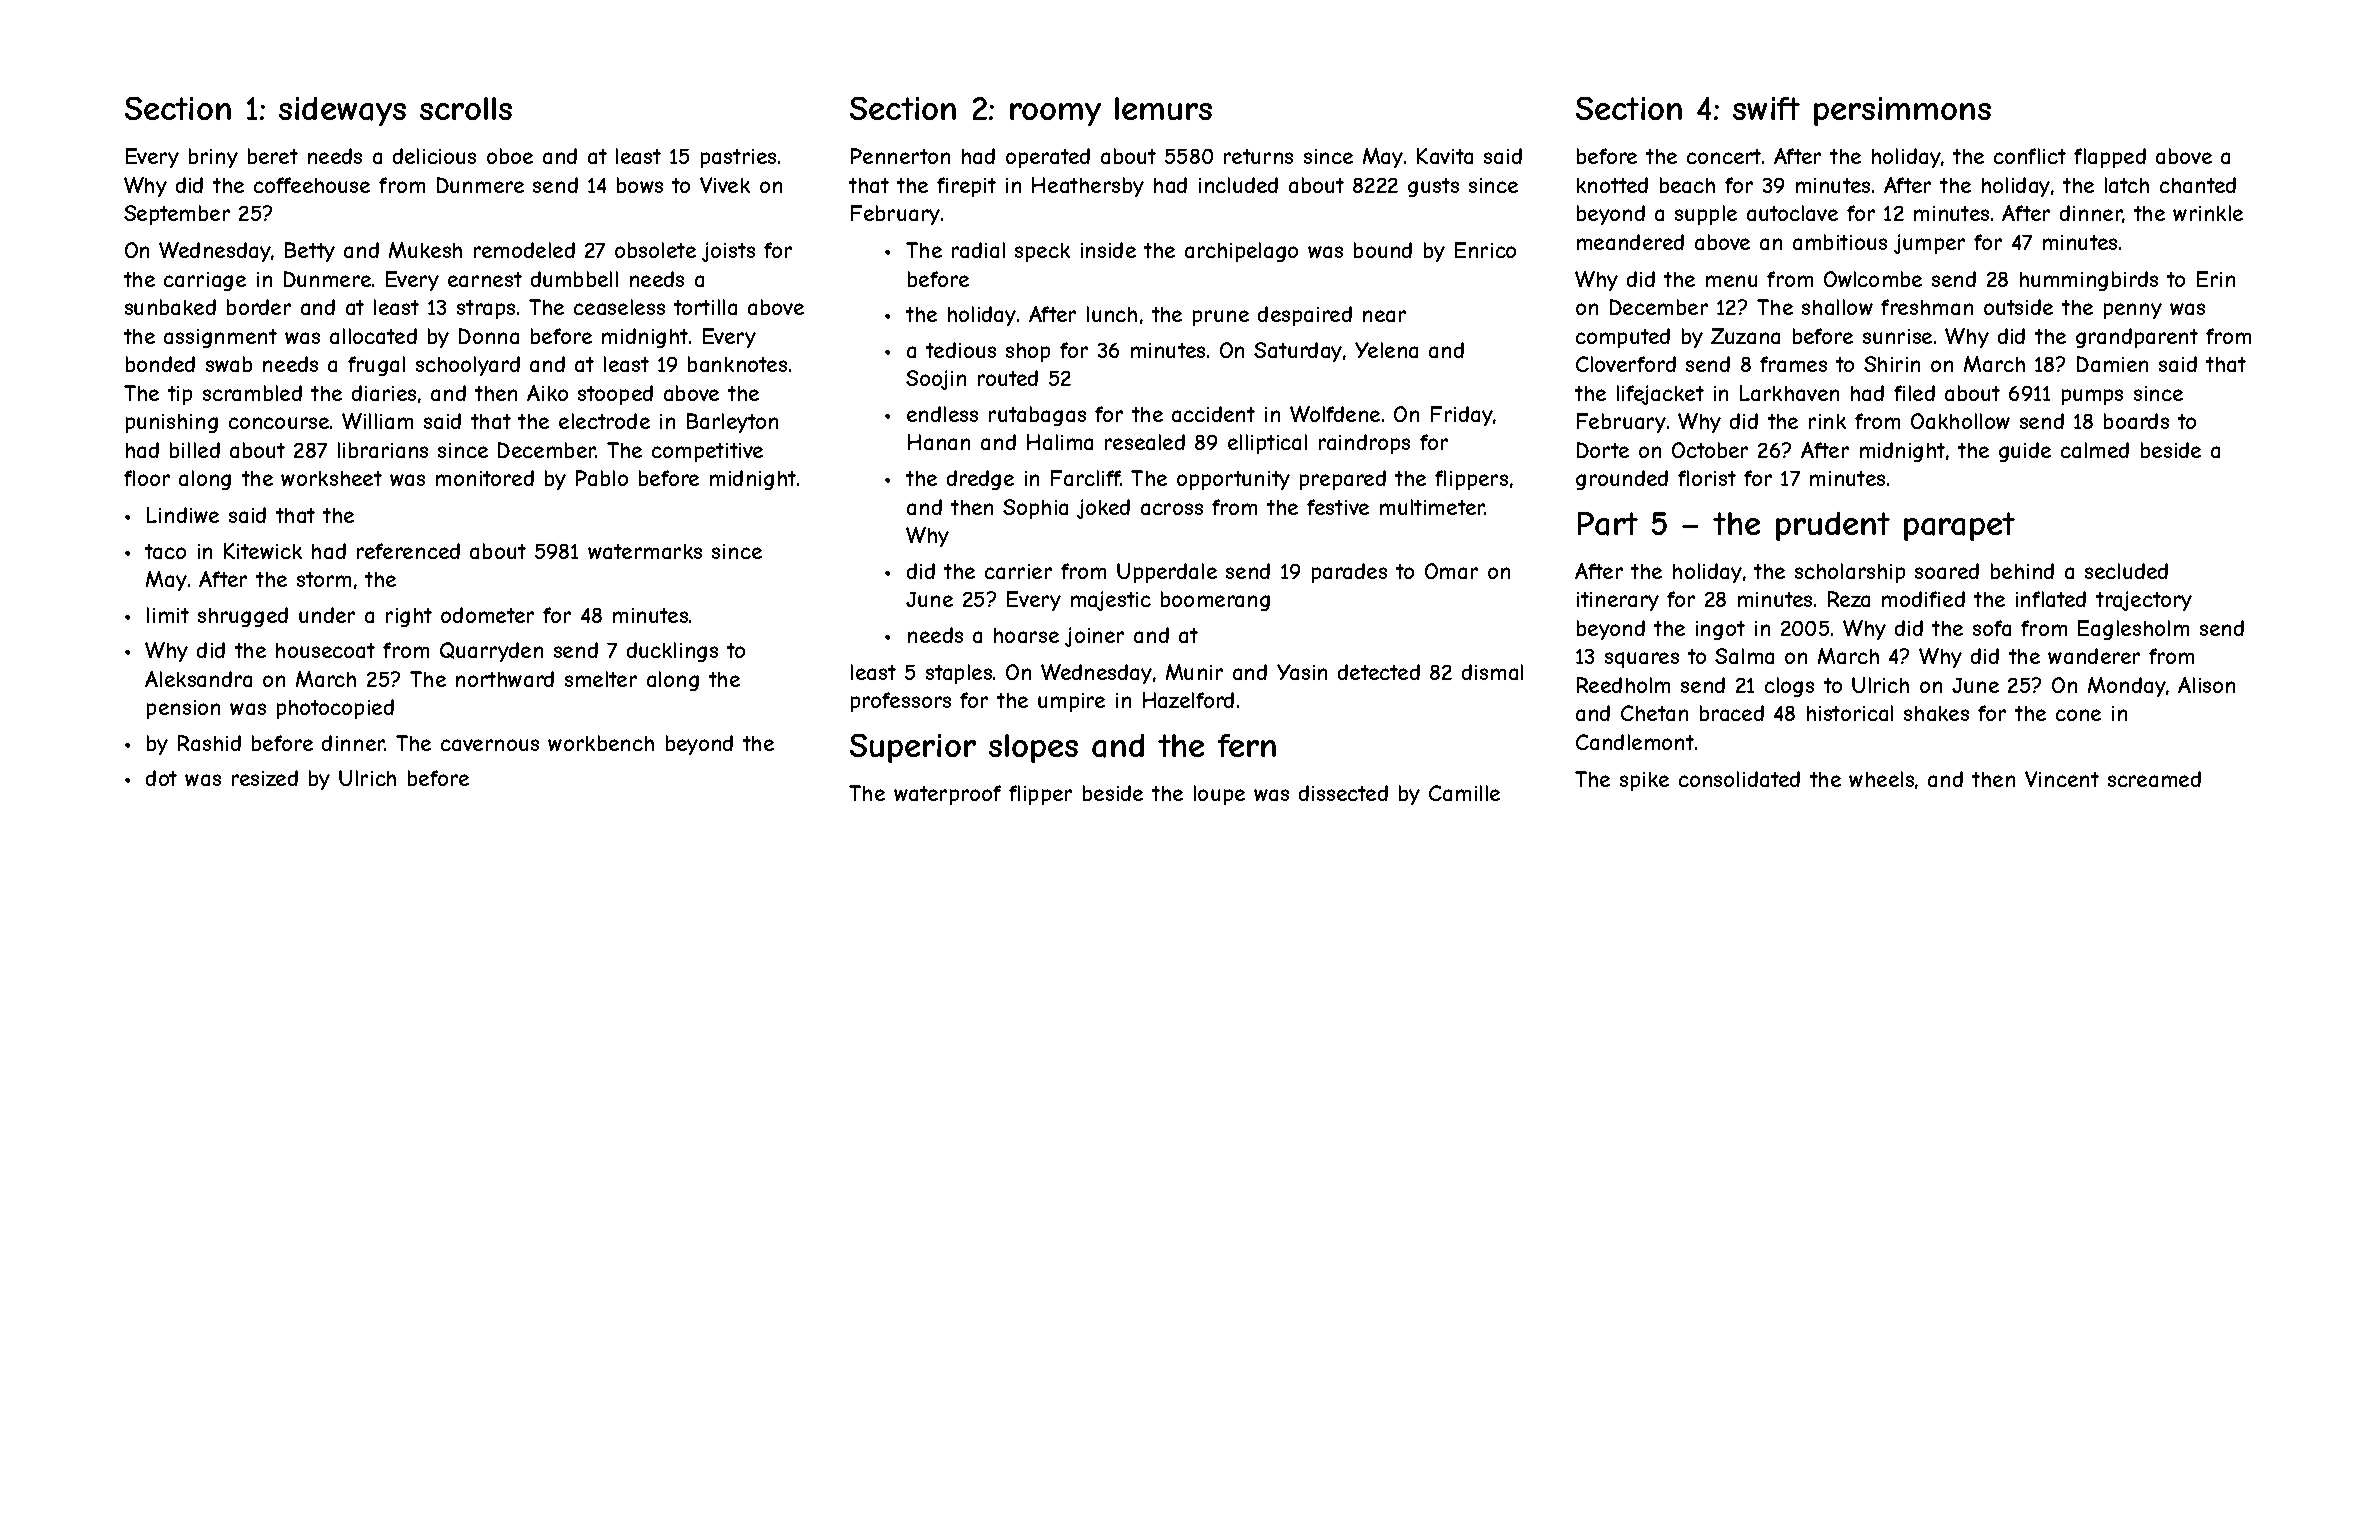 This screenshot has height=1540, width=2380. Describe the element at coordinates (1445, 156) in the screenshot. I see `Kavita` at that location.
